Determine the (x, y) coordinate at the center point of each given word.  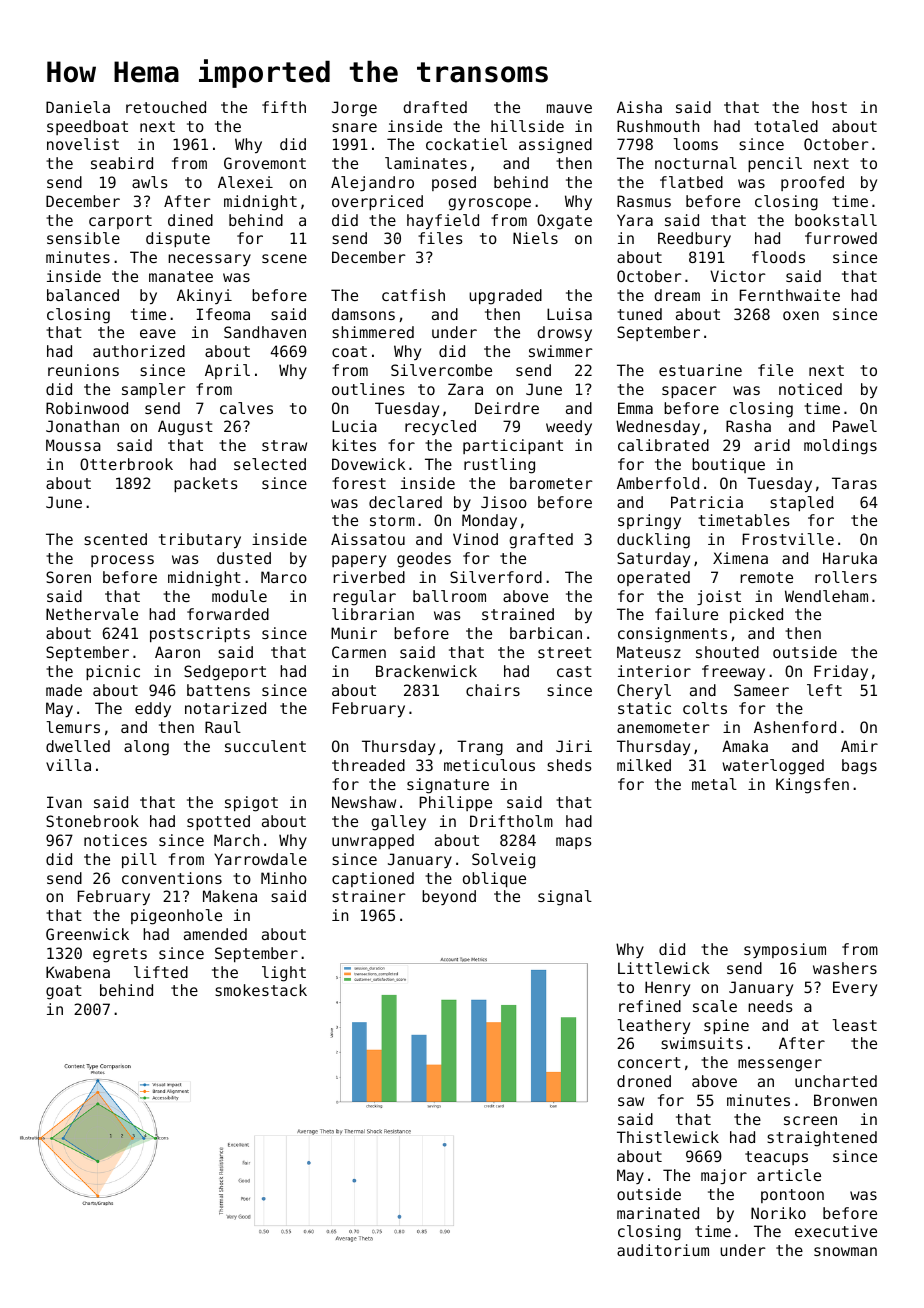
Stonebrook (92, 821)
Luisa (569, 314)
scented (115, 539)
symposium (785, 950)
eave (158, 333)
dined (190, 220)
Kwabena (78, 972)
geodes (424, 560)
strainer (369, 896)
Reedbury (694, 239)
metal (714, 784)
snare (354, 127)
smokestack (261, 990)
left (824, 690)
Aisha (639, 107)
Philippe (455, 803)
